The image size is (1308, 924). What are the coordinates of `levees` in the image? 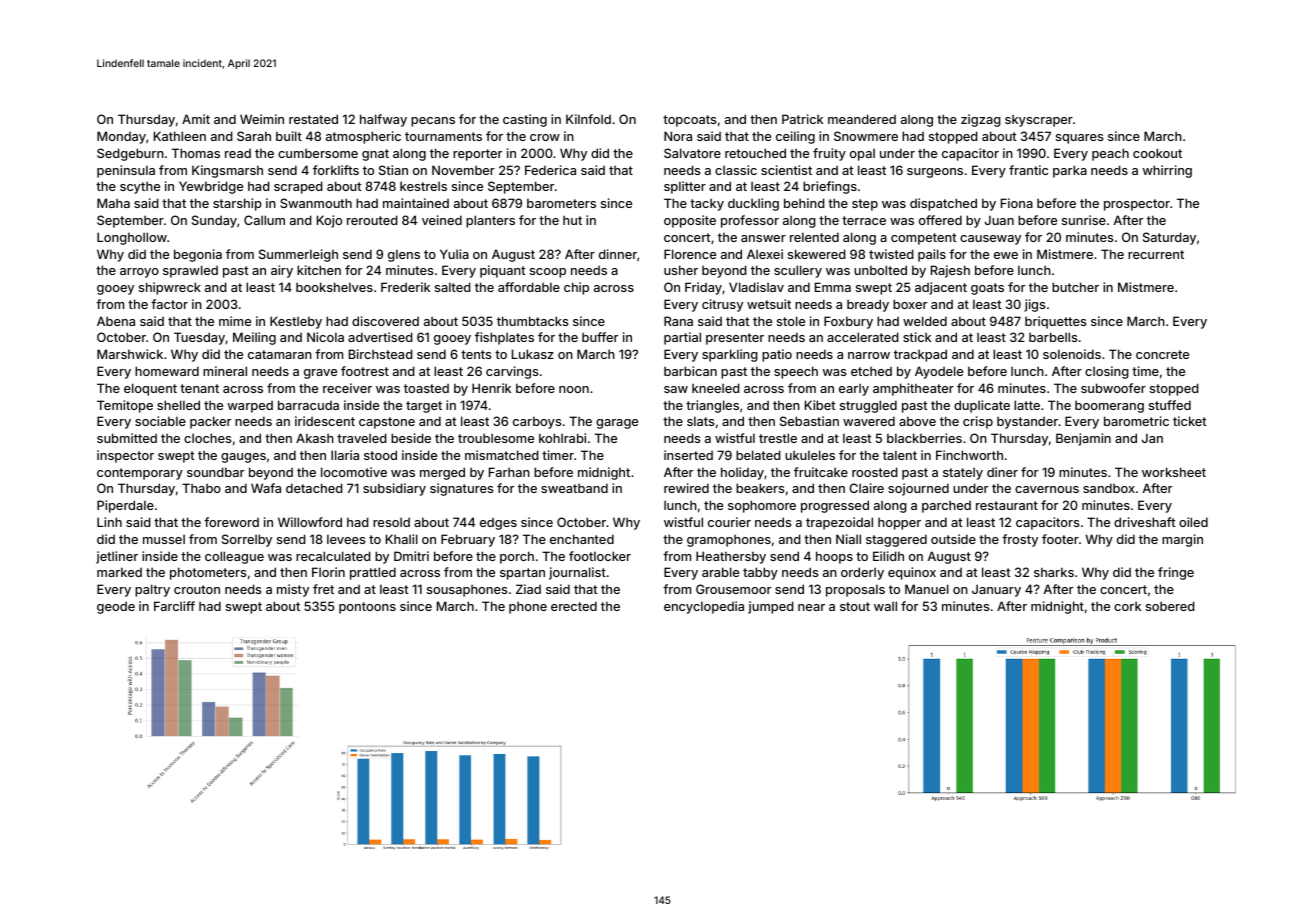 It's located at (346, 539).
